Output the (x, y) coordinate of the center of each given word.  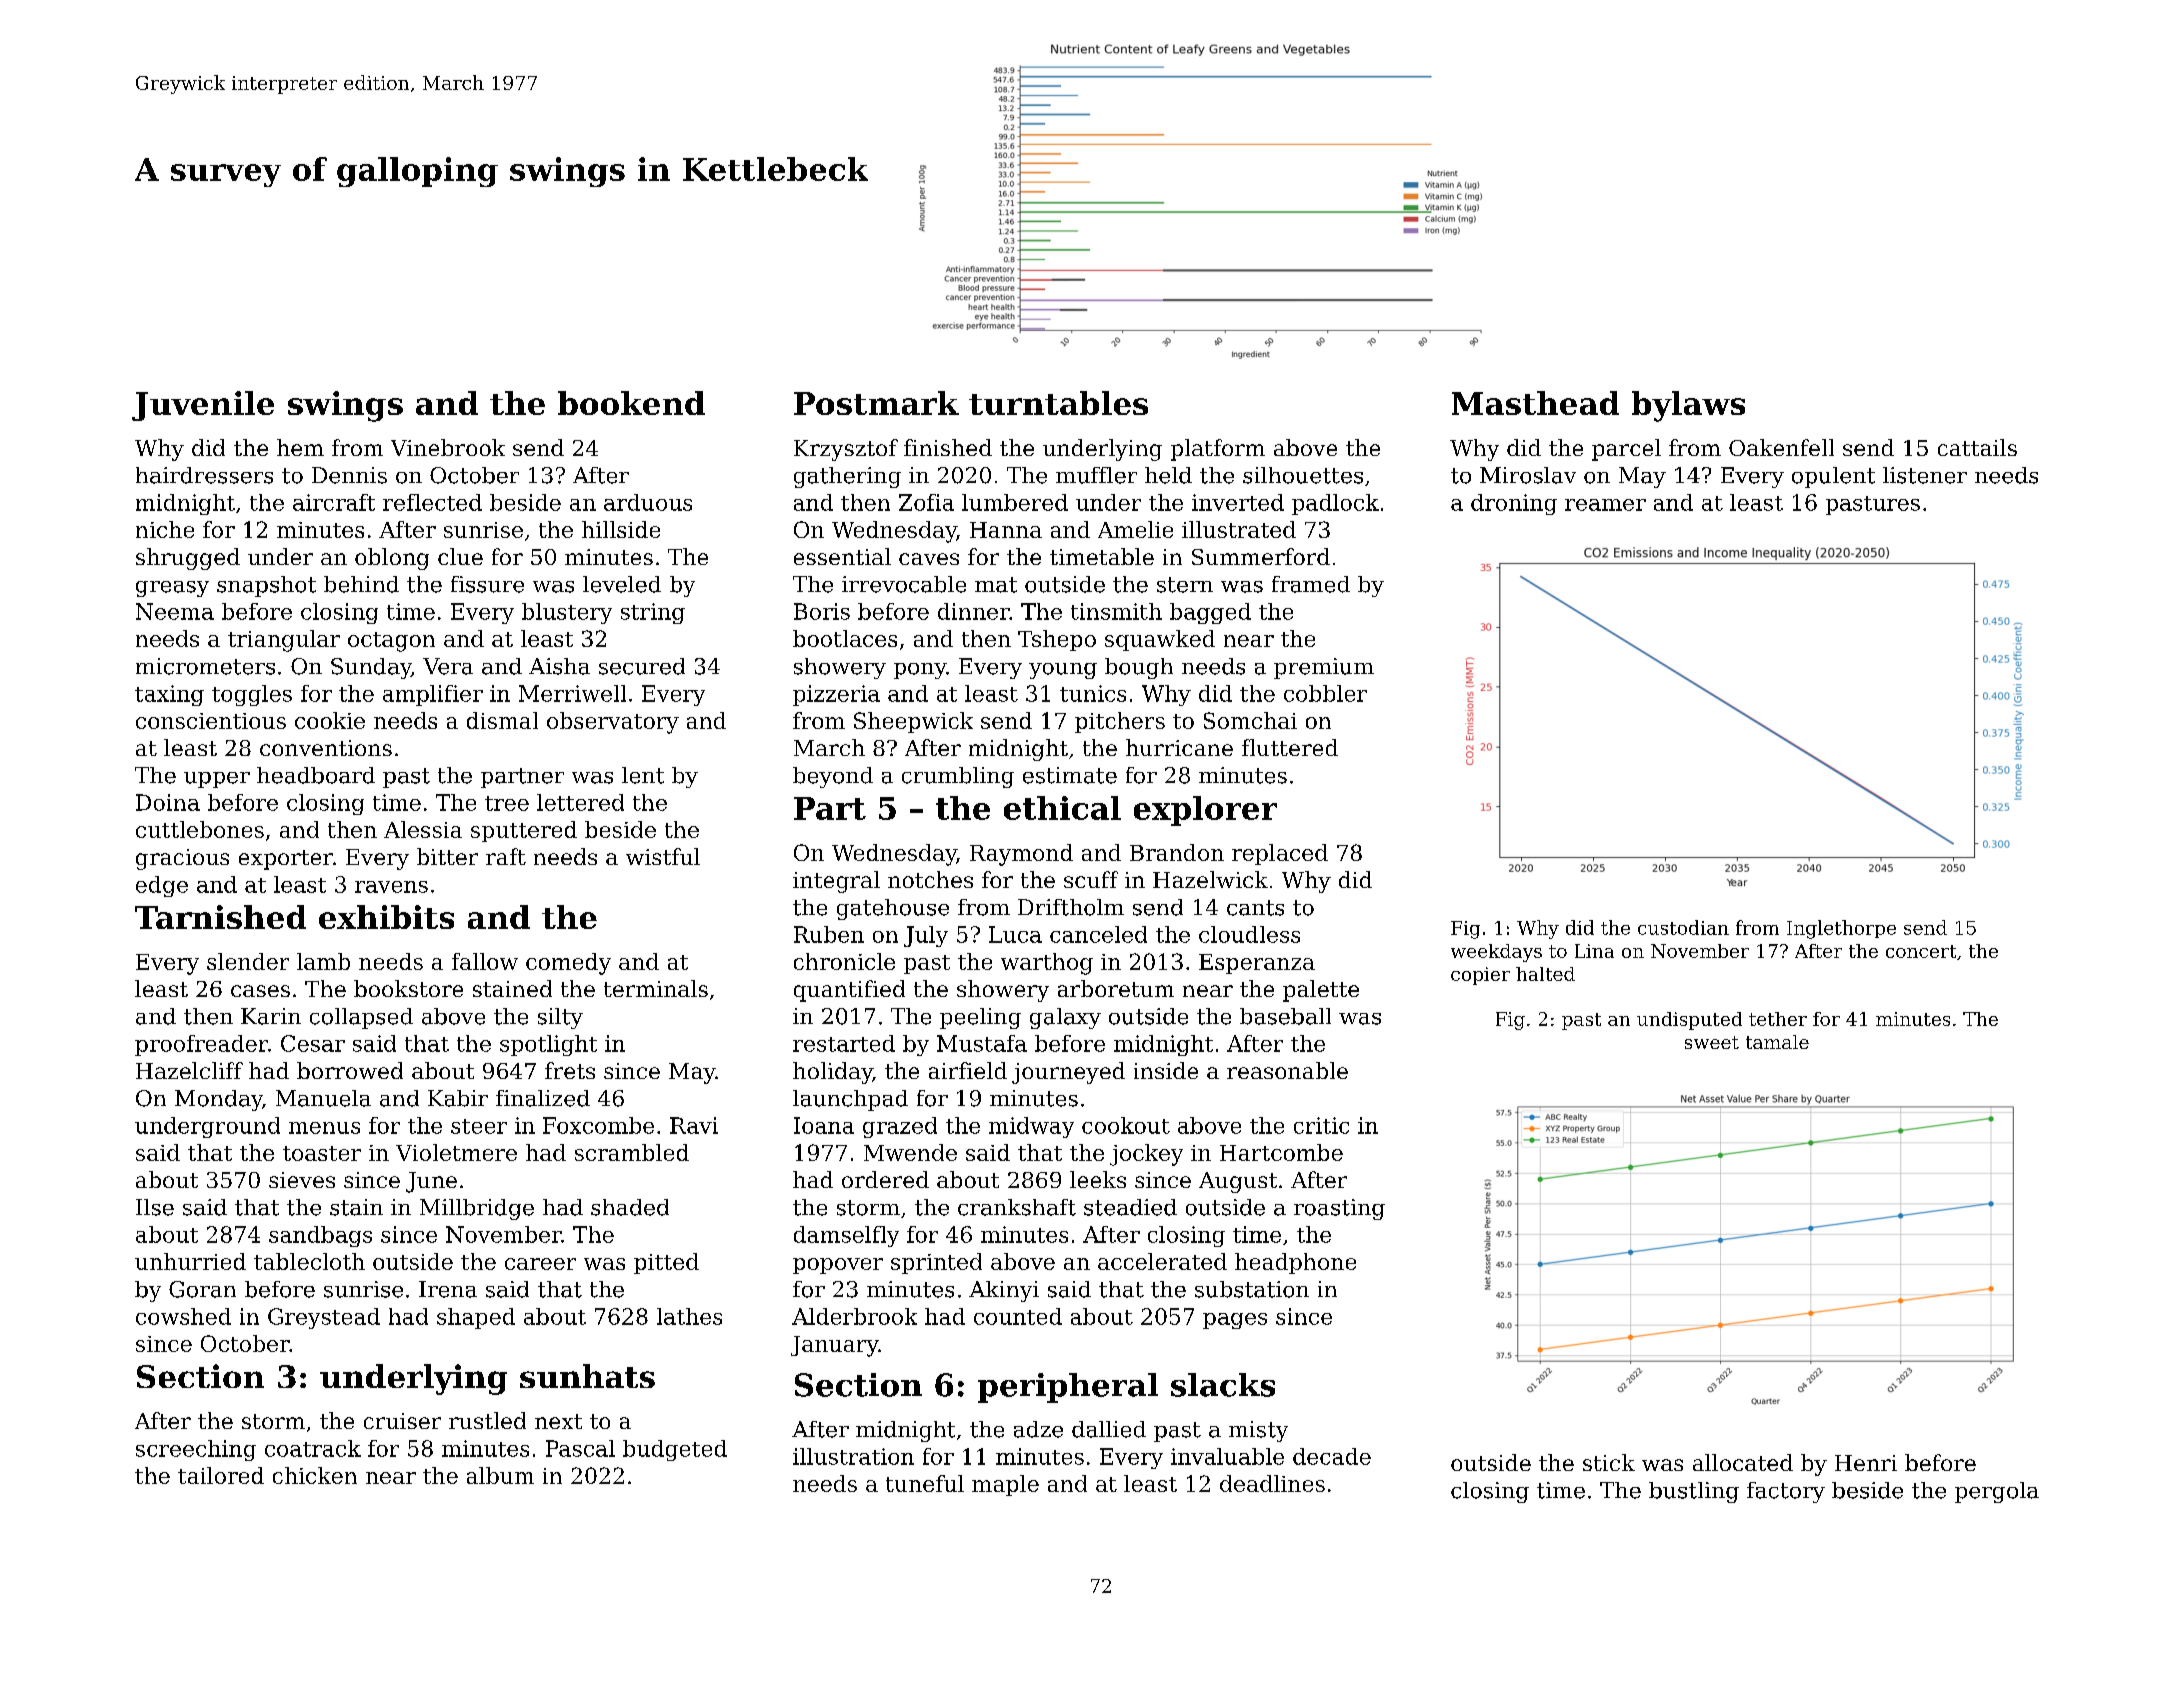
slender (248, 961)
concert (1921, 951)
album (500, 1475)
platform (1218, 450)
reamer (1605, 505)
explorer (1205, 811)
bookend (631, 403)
